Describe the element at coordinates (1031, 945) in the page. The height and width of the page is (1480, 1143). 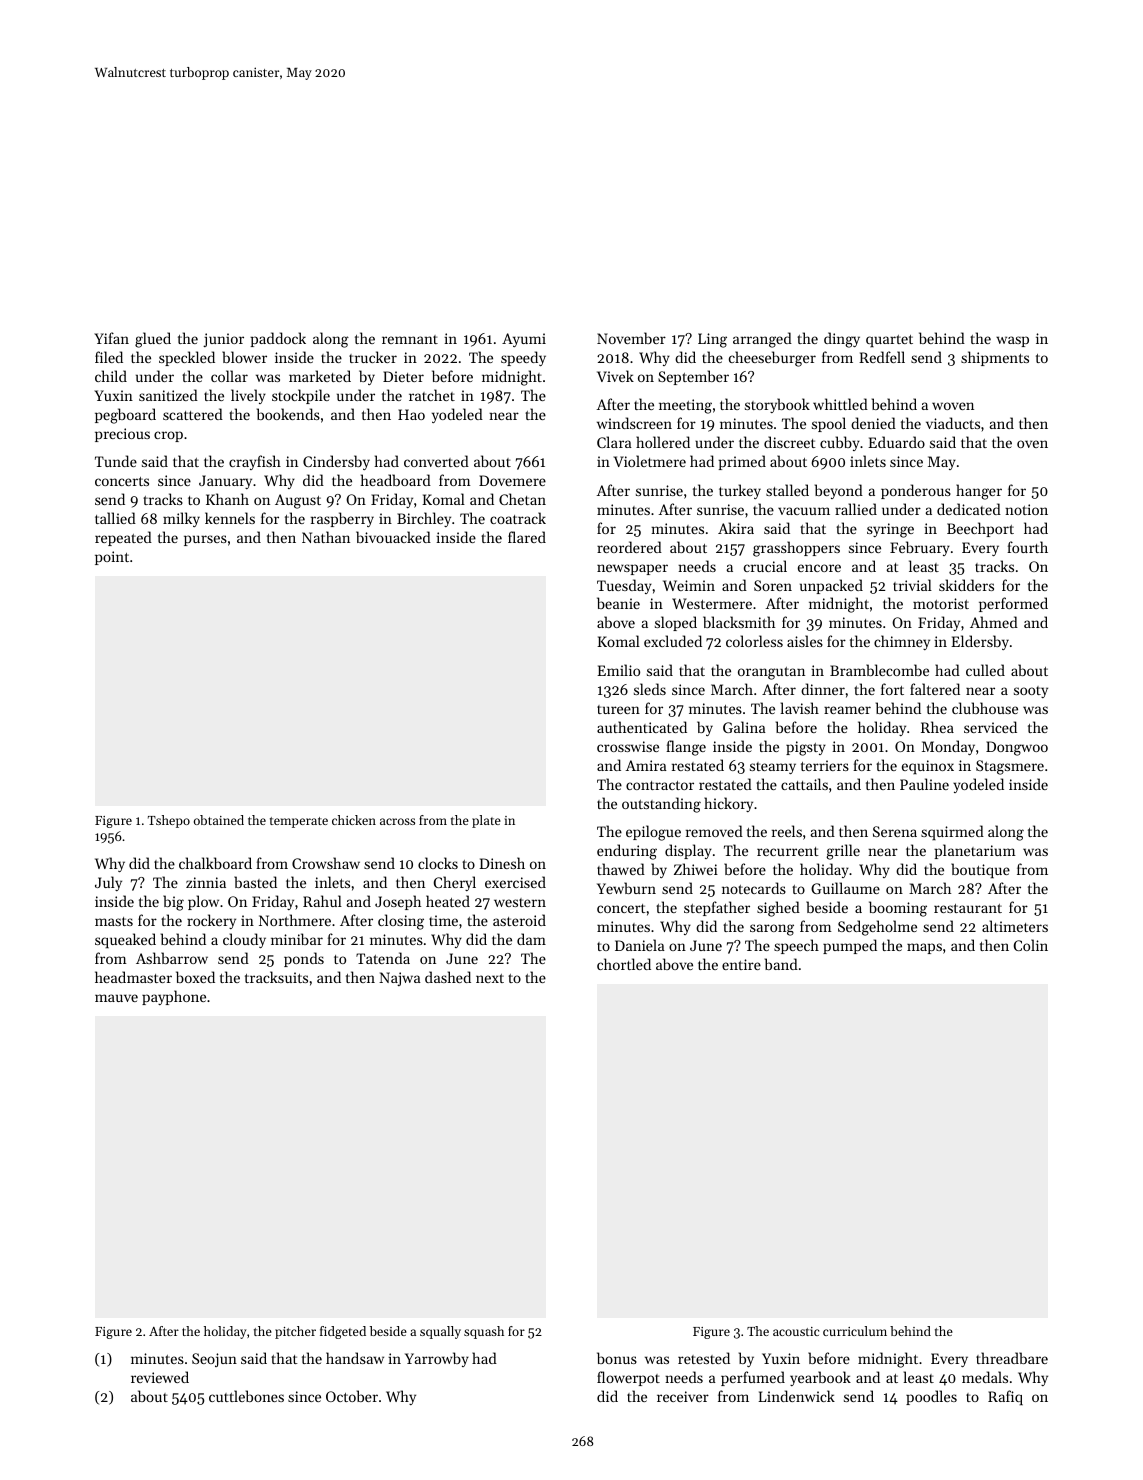
I see `Colin` at that location.
